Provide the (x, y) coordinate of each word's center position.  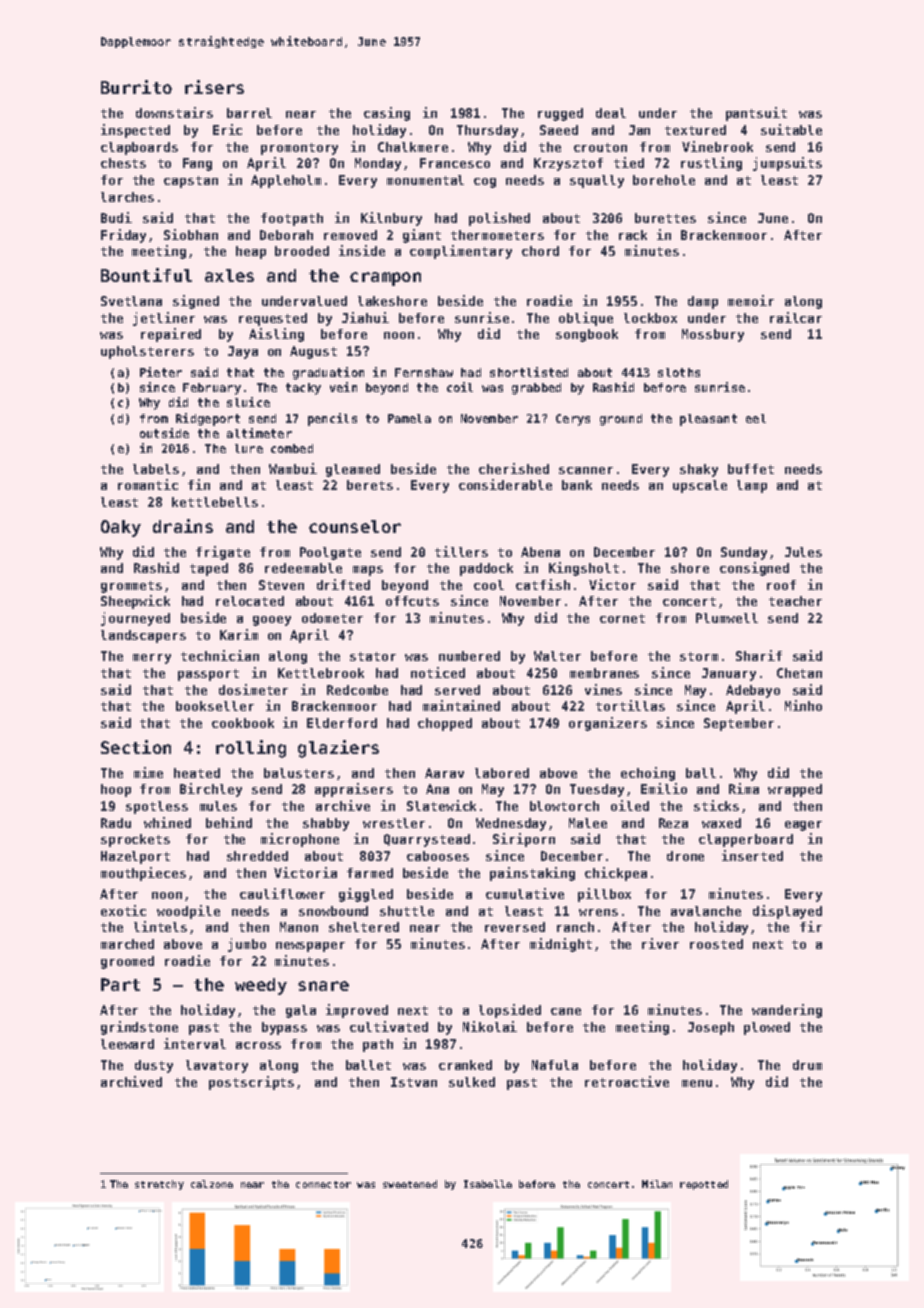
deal (611, 113)
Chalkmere (413, 147)
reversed (515, 927)
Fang (197, 164)
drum (807, 1065)
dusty (154, 1066)
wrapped (795, 790)
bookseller (215, 706)
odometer (332, 618)
